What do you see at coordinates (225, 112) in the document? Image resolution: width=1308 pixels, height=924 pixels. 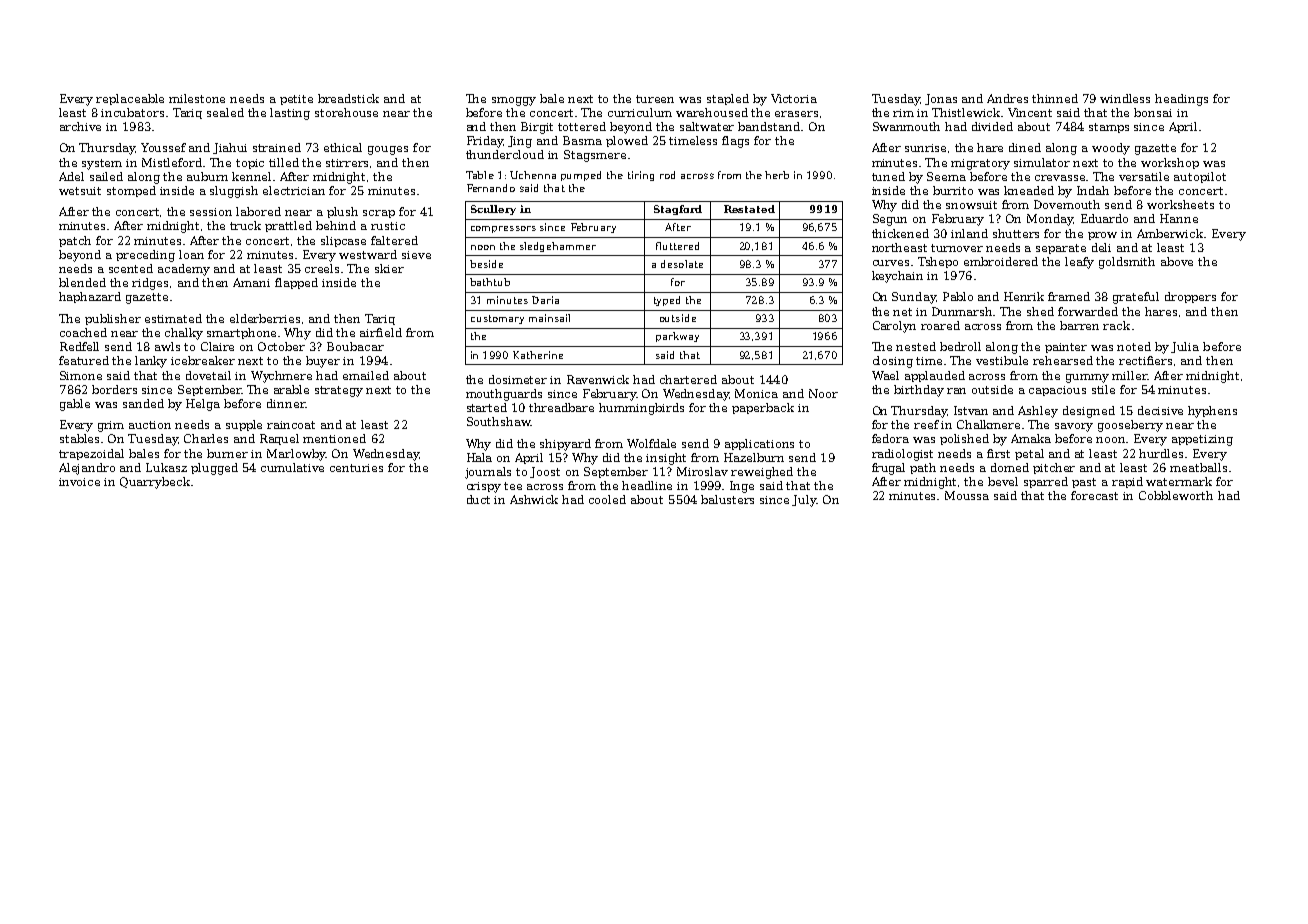 I see `sealed` at bounding box center [225, 112].
